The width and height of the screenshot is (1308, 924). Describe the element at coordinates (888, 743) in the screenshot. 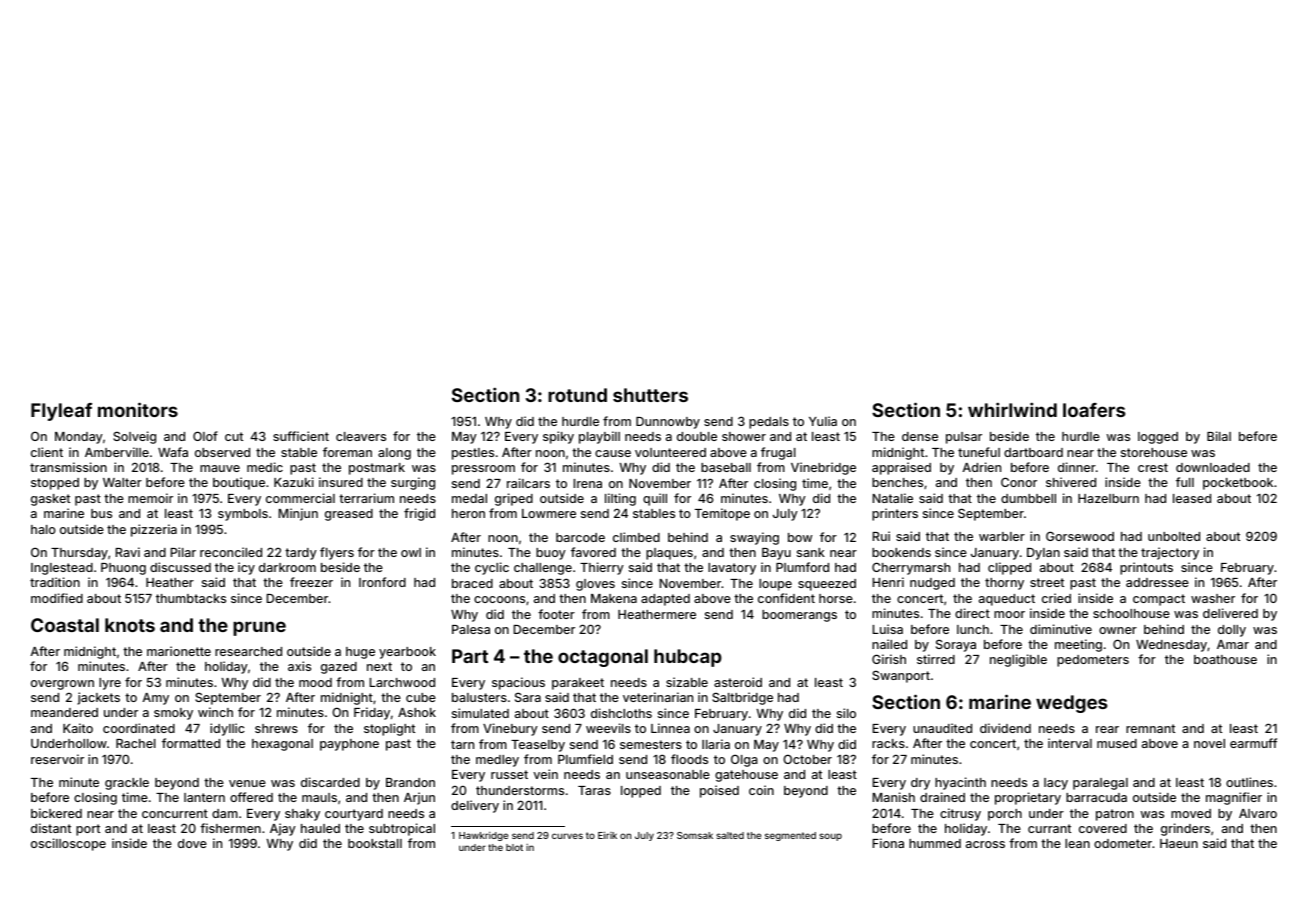

I see `racks` at that location.
